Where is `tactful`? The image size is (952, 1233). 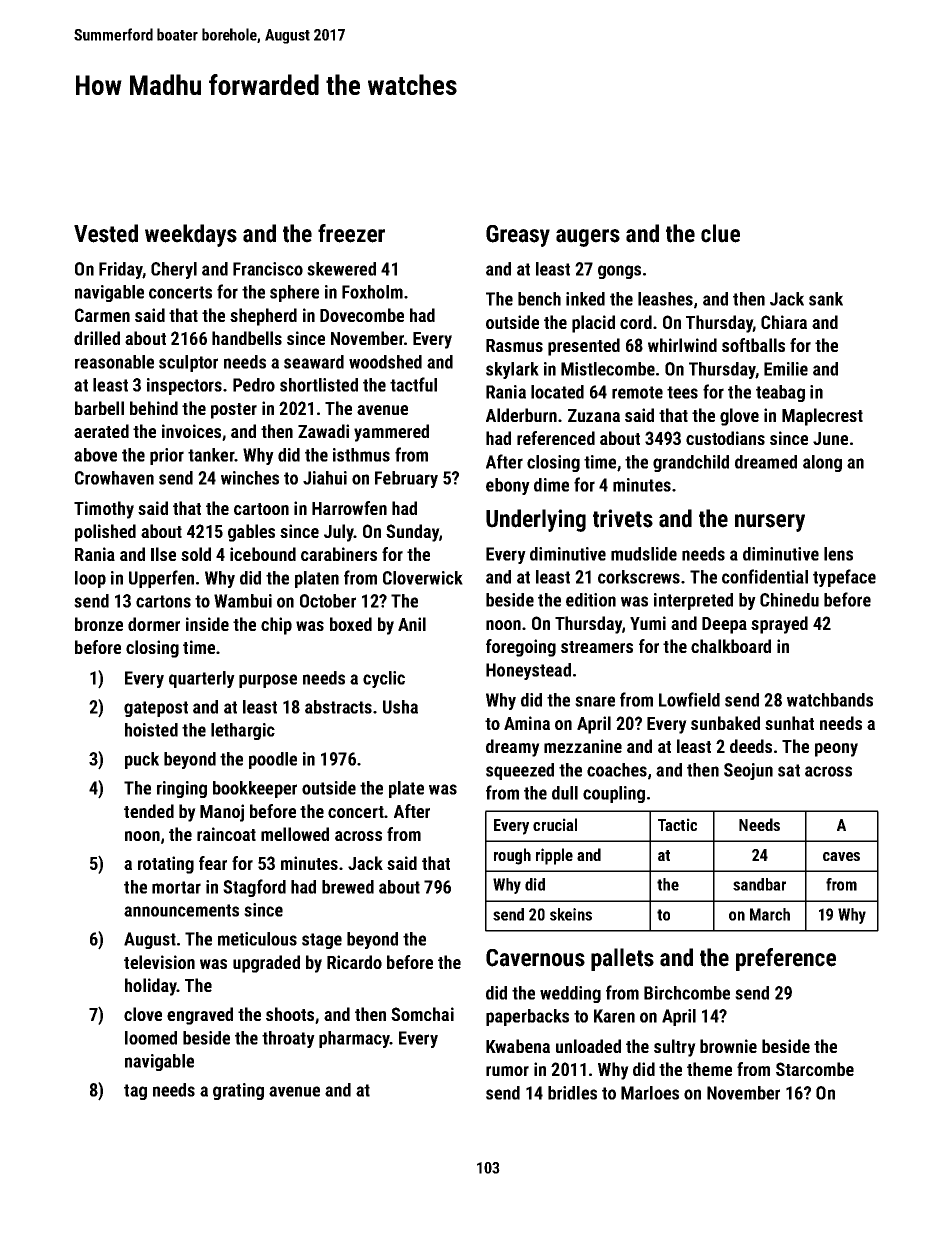 tactful is located at coordinates (413, 384).
